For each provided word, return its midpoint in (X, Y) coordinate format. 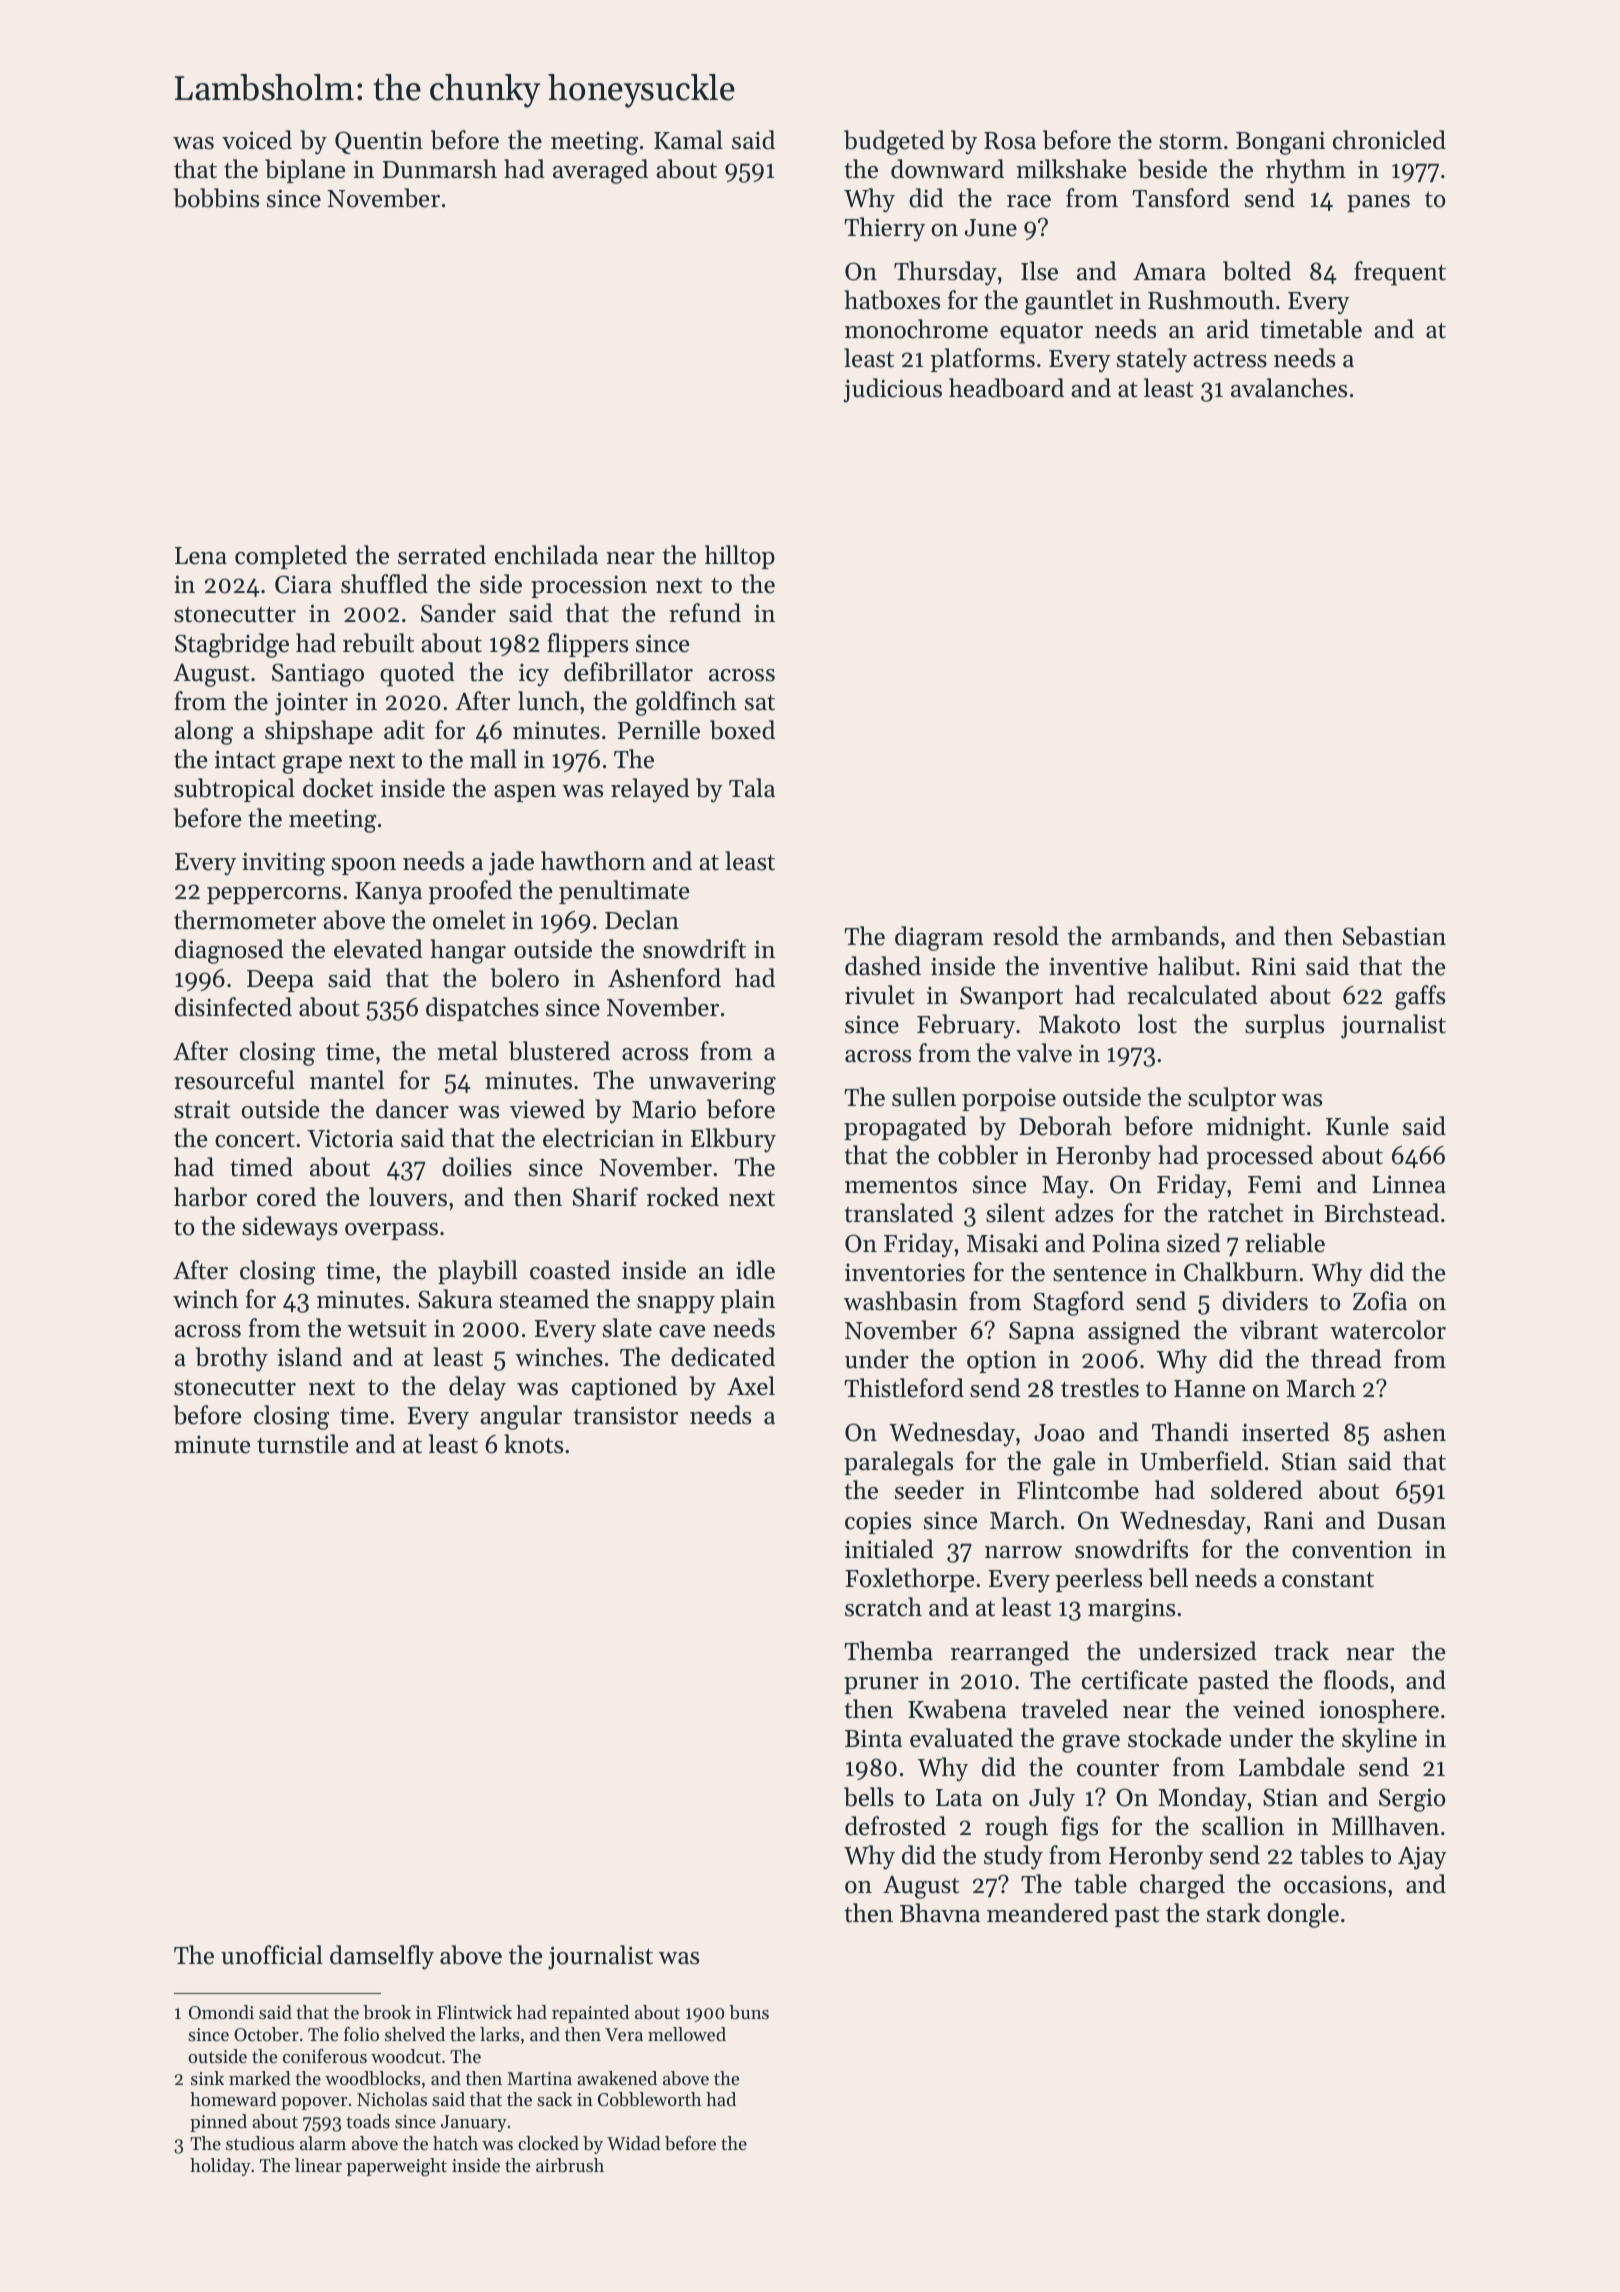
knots (533, 1444)
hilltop (740, 557)
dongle (1303, 1915)
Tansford (1181, 198)
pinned (218, 2123)
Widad (634, 2143)
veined (1269, 1709)
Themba (888, 1651)
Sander (458, 613)
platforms (983, 360)
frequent (1400, 273)
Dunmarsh (439, 169)
